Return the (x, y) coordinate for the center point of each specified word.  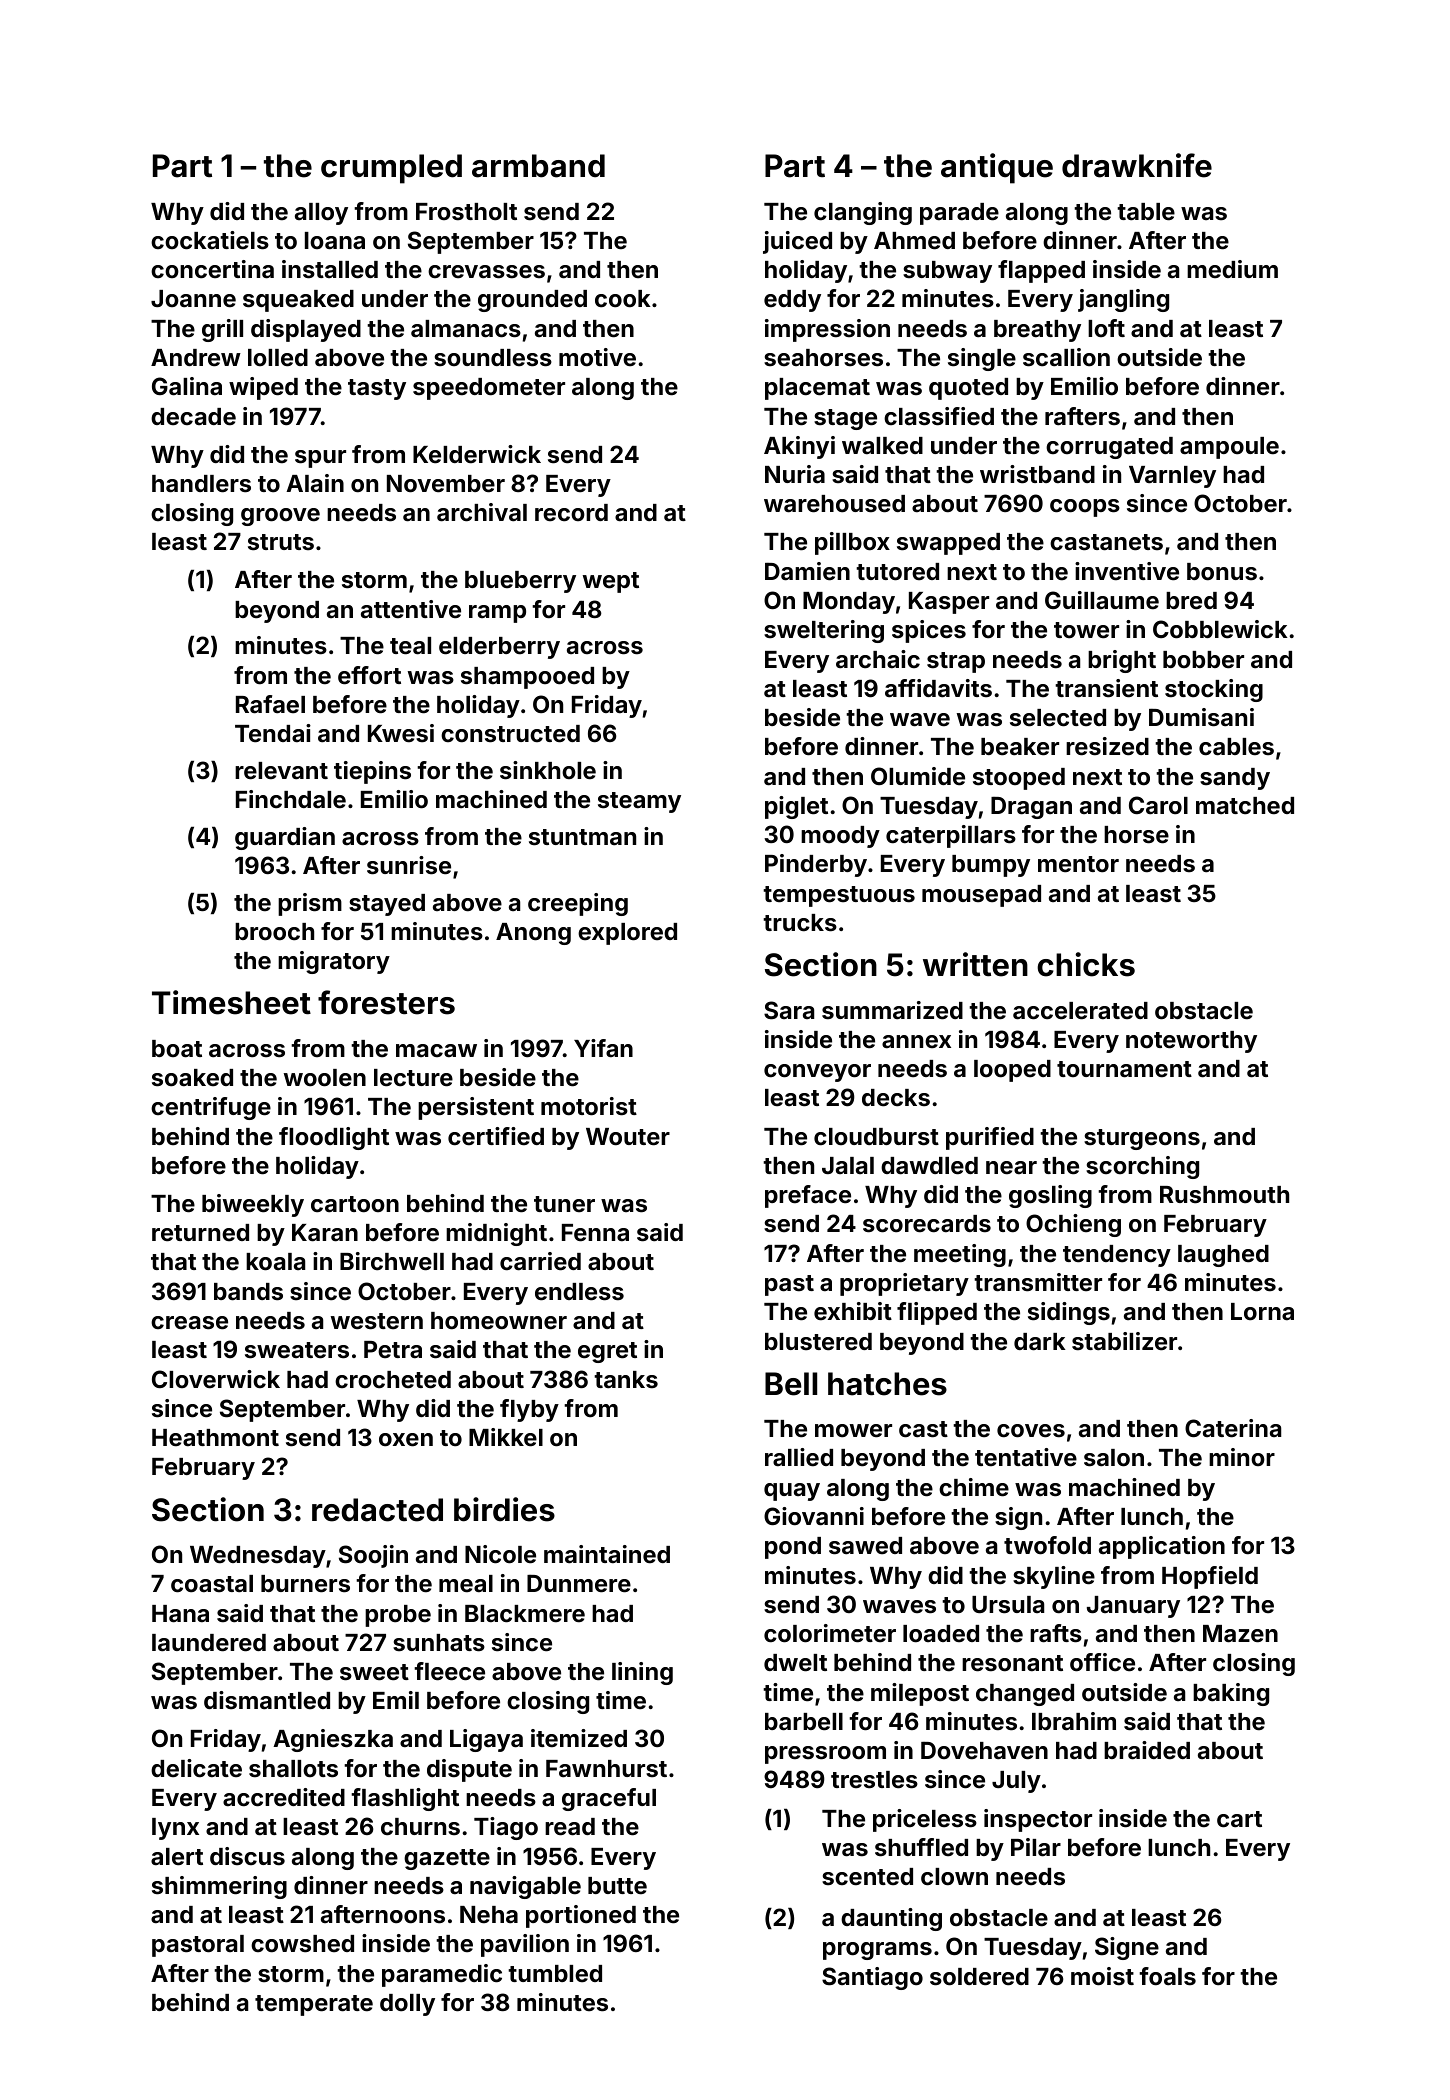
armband (538, 166)
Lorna (1262, 1312)
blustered (818, 1342)
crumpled (391, 169)
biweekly (253, 1205)
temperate (314, 2005)
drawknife (1137, 165)
